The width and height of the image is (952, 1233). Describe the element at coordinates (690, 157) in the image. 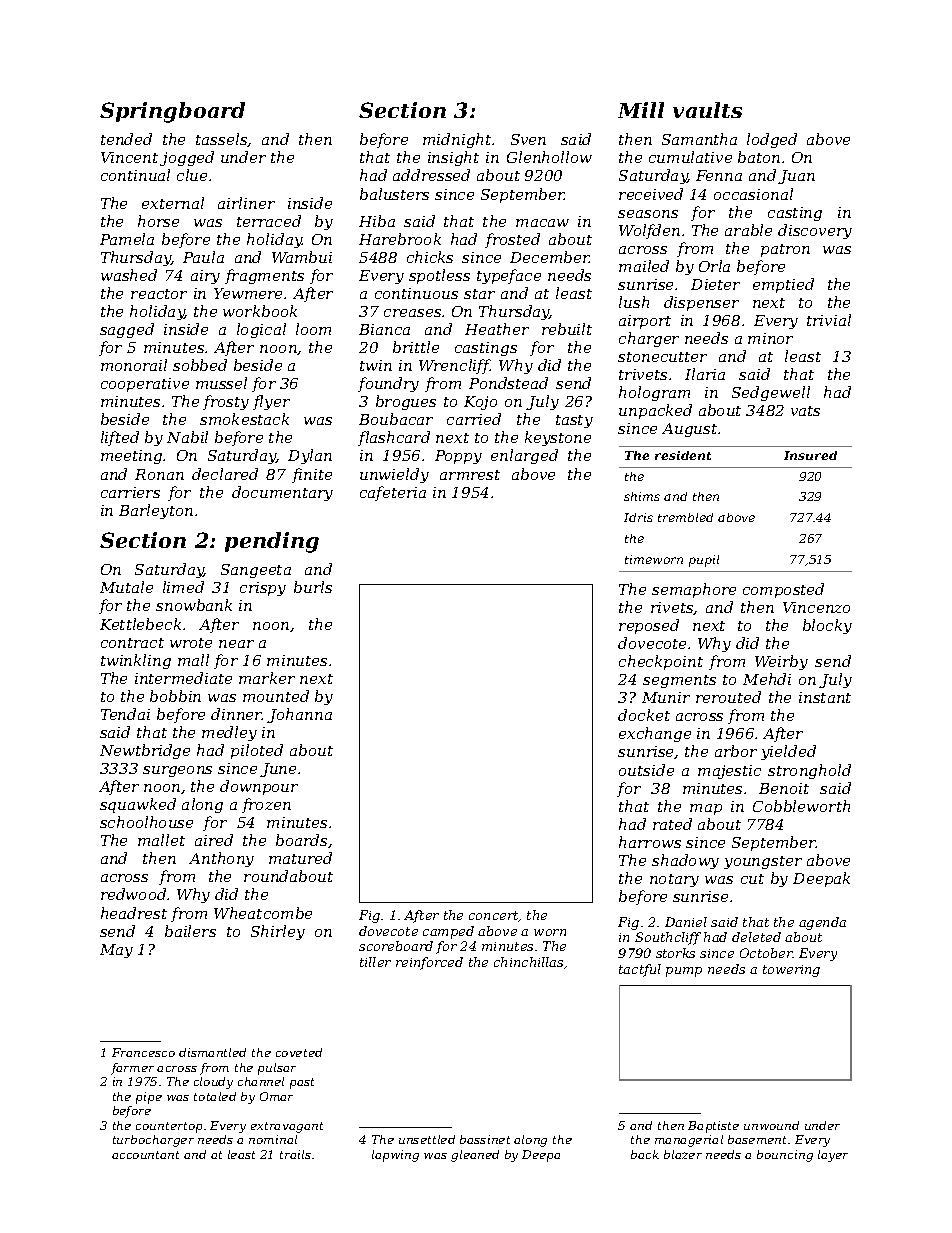

I see `cumulative` at that location.
